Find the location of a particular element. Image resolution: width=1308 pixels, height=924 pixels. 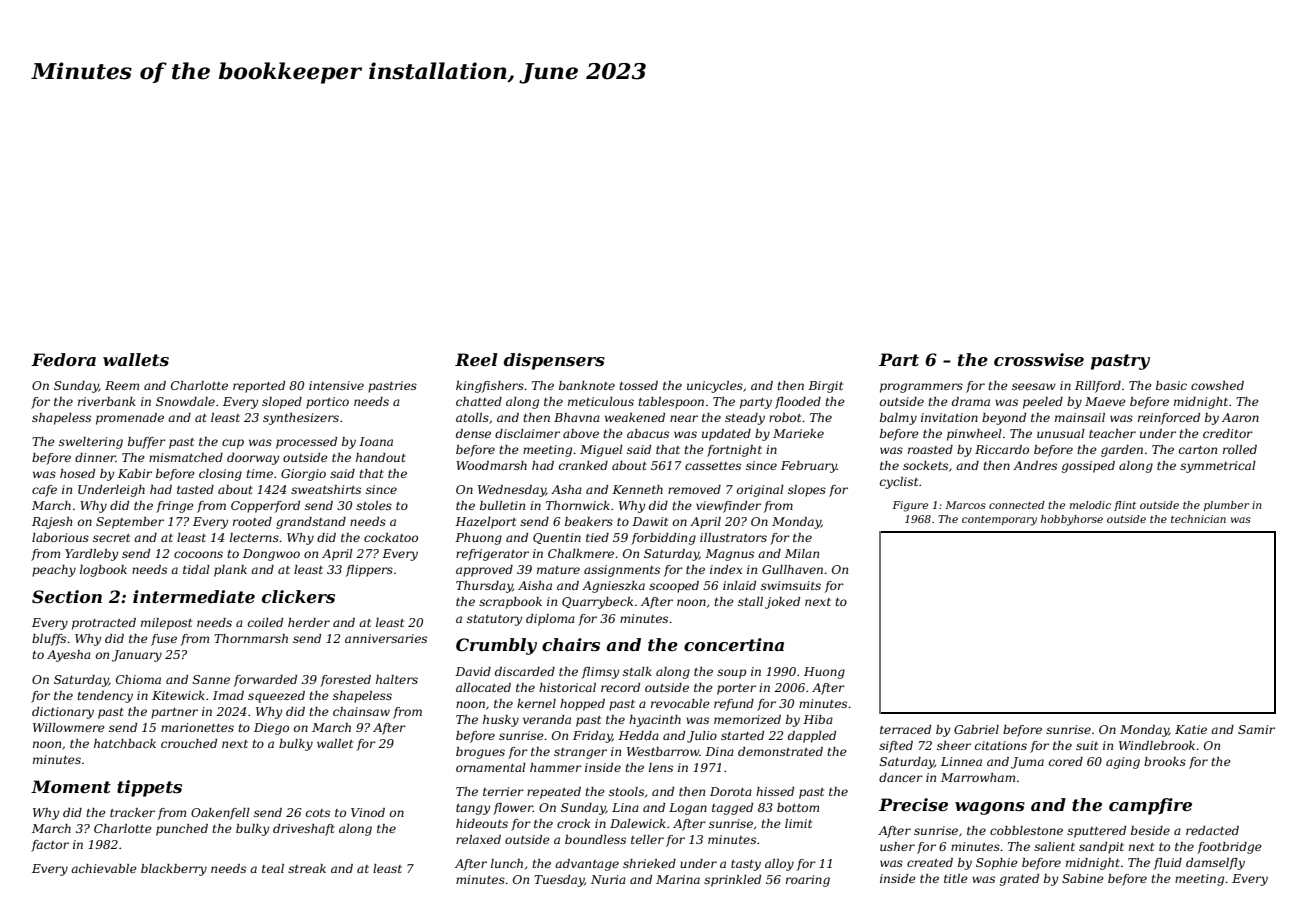

Willowmere is located at coordinates (69, 727).
